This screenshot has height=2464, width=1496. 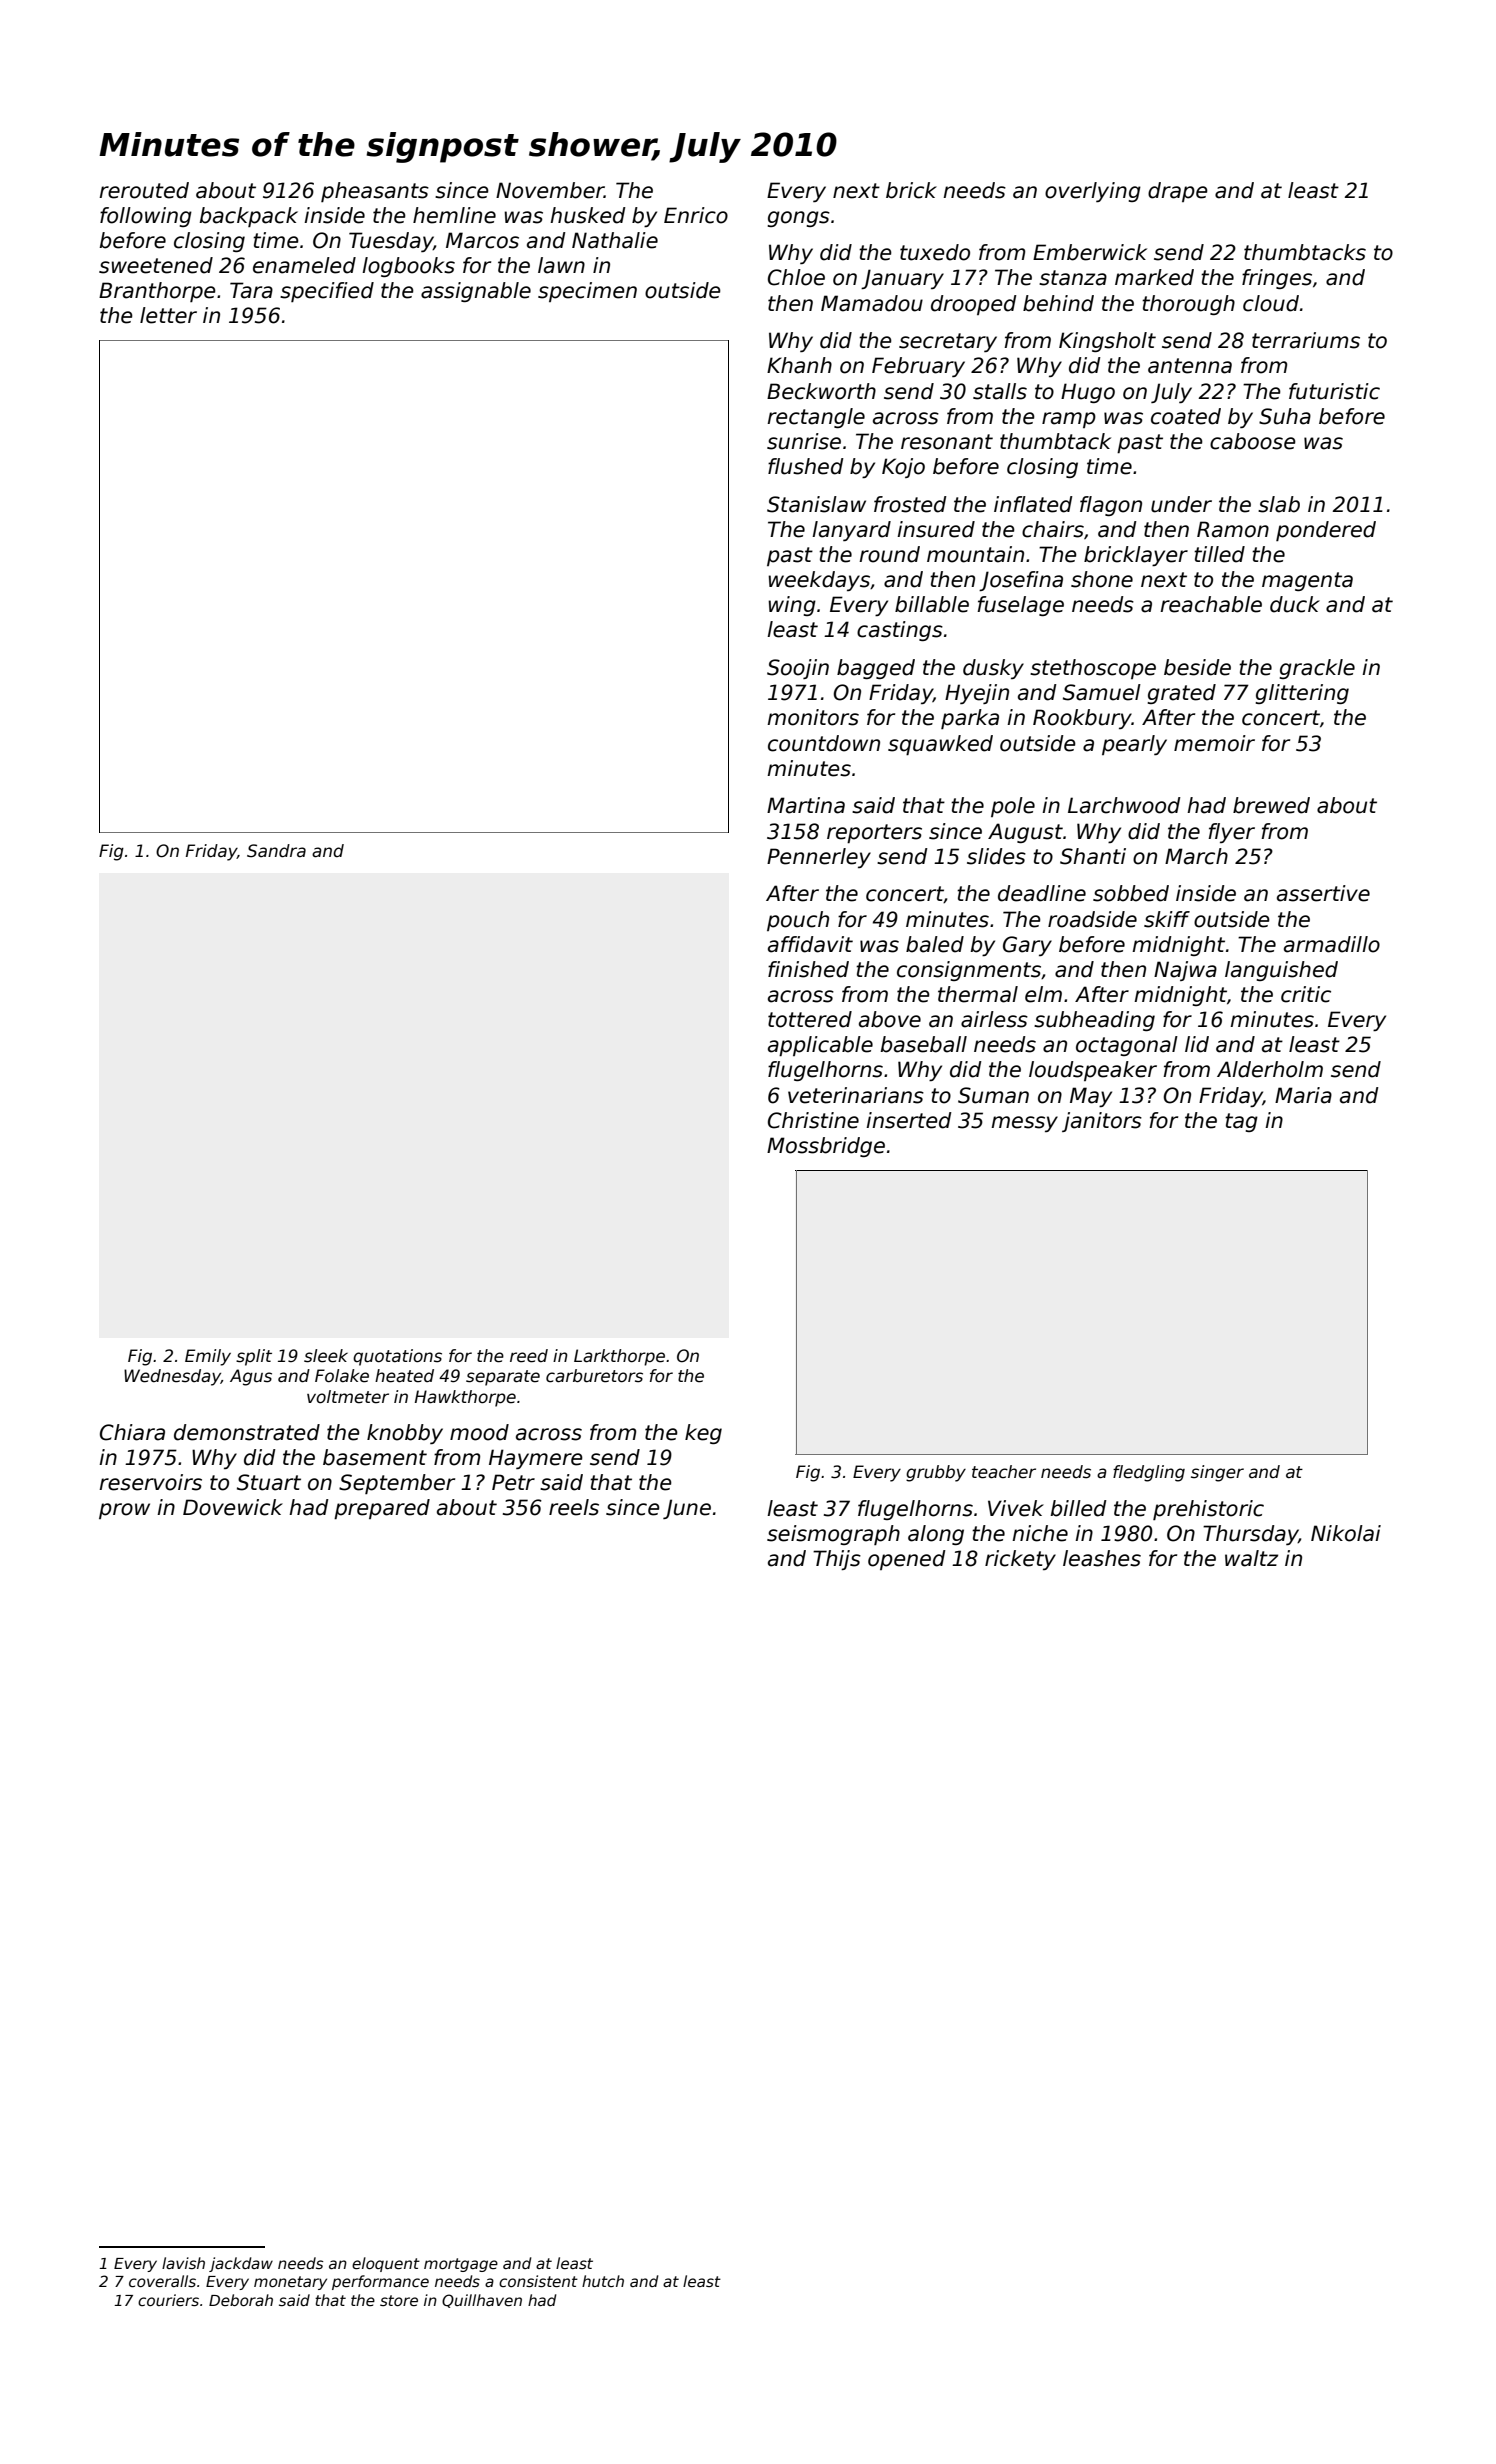 I want to click on prow, so click(x=124, y=1511).
